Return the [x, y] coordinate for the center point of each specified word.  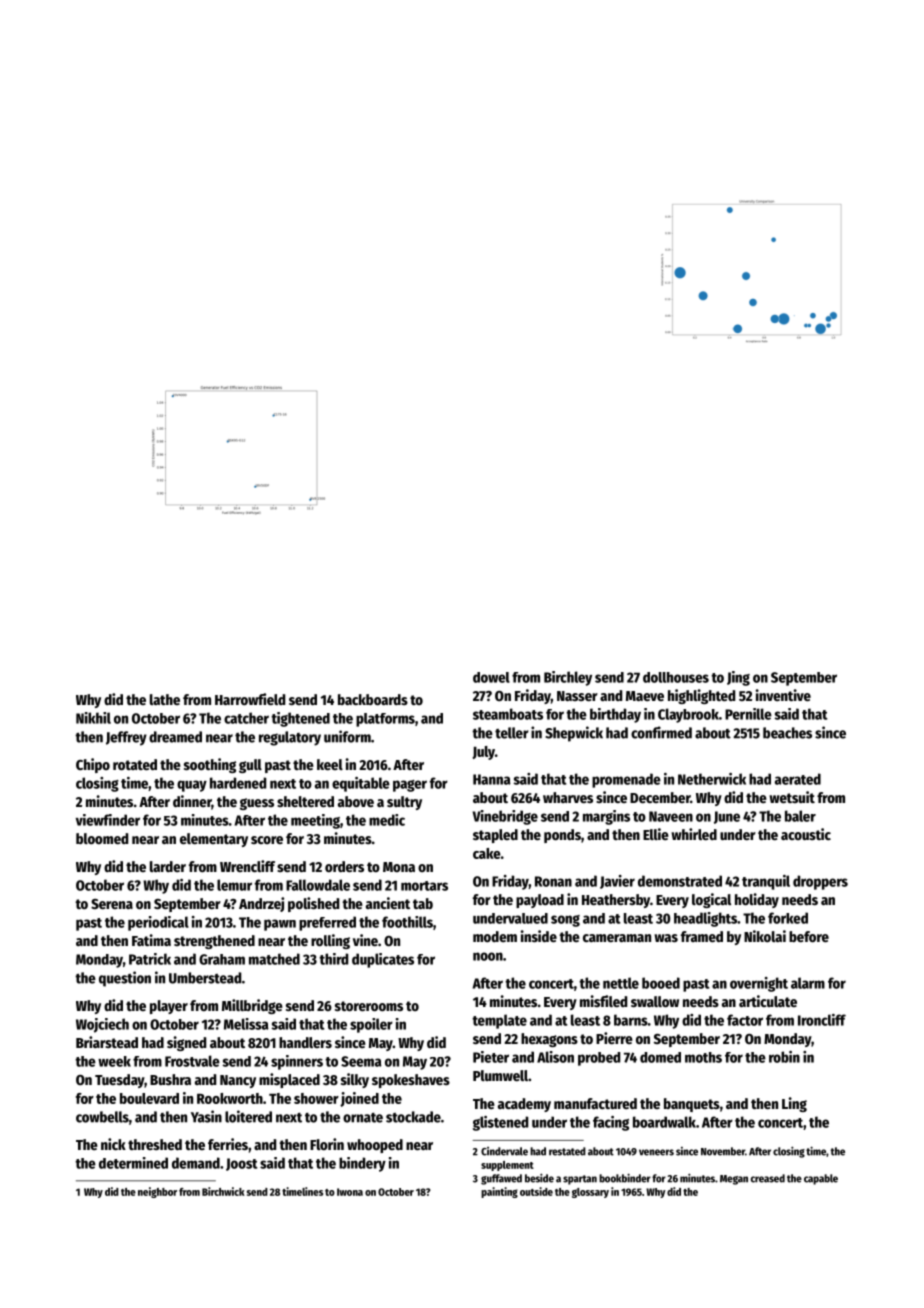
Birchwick [223, 1191]
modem [495, 936]
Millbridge [252, 1006]
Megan [734, 1180]
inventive [783, 695]
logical [711, 900]
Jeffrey [126, 738]
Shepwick [574, 734]
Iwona [350, 1192]
